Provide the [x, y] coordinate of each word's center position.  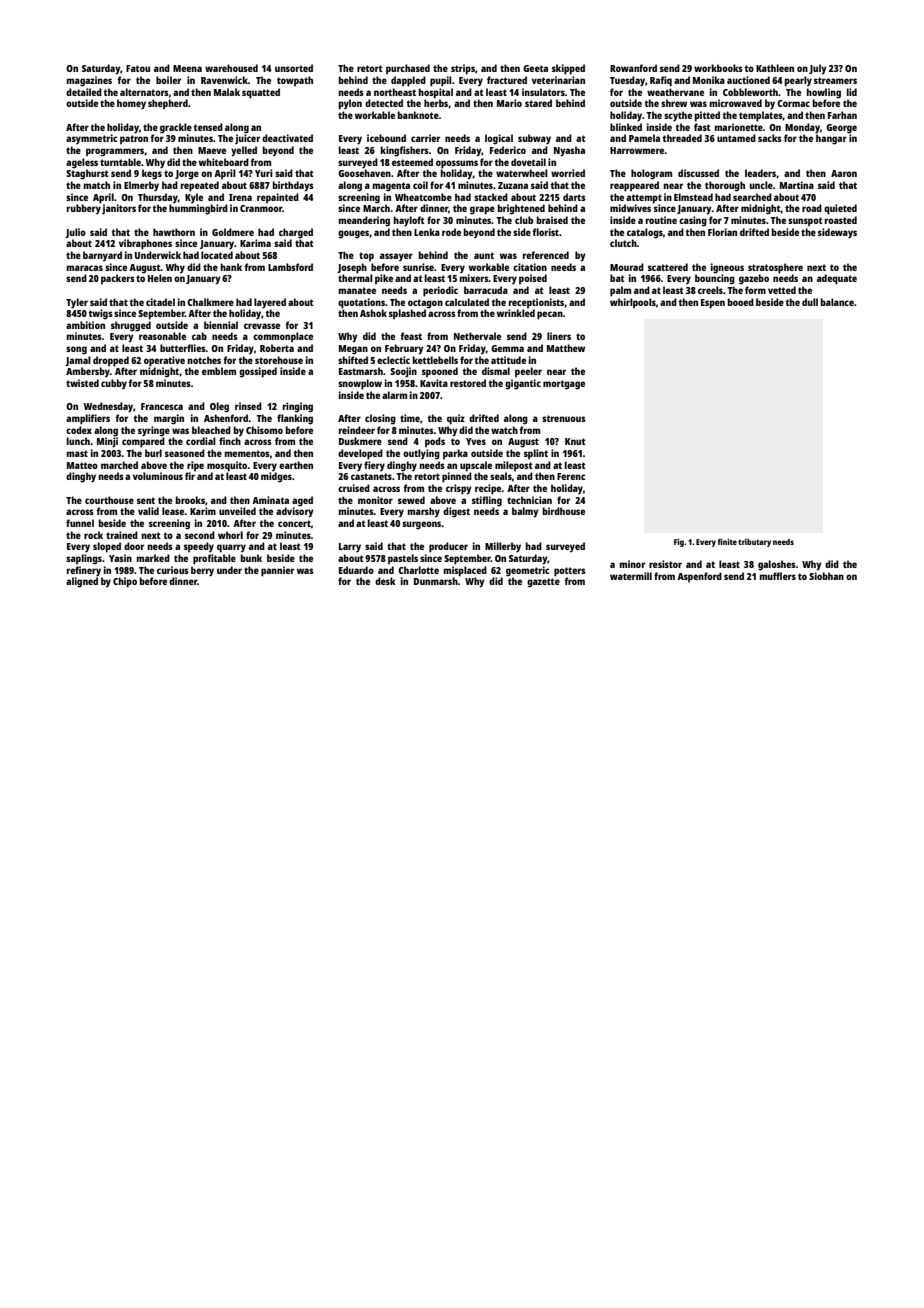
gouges [353, 234]
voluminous [158, 476]
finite [727, 542]
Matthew [566, 348]
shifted [353, 360]
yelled [244, 151]
